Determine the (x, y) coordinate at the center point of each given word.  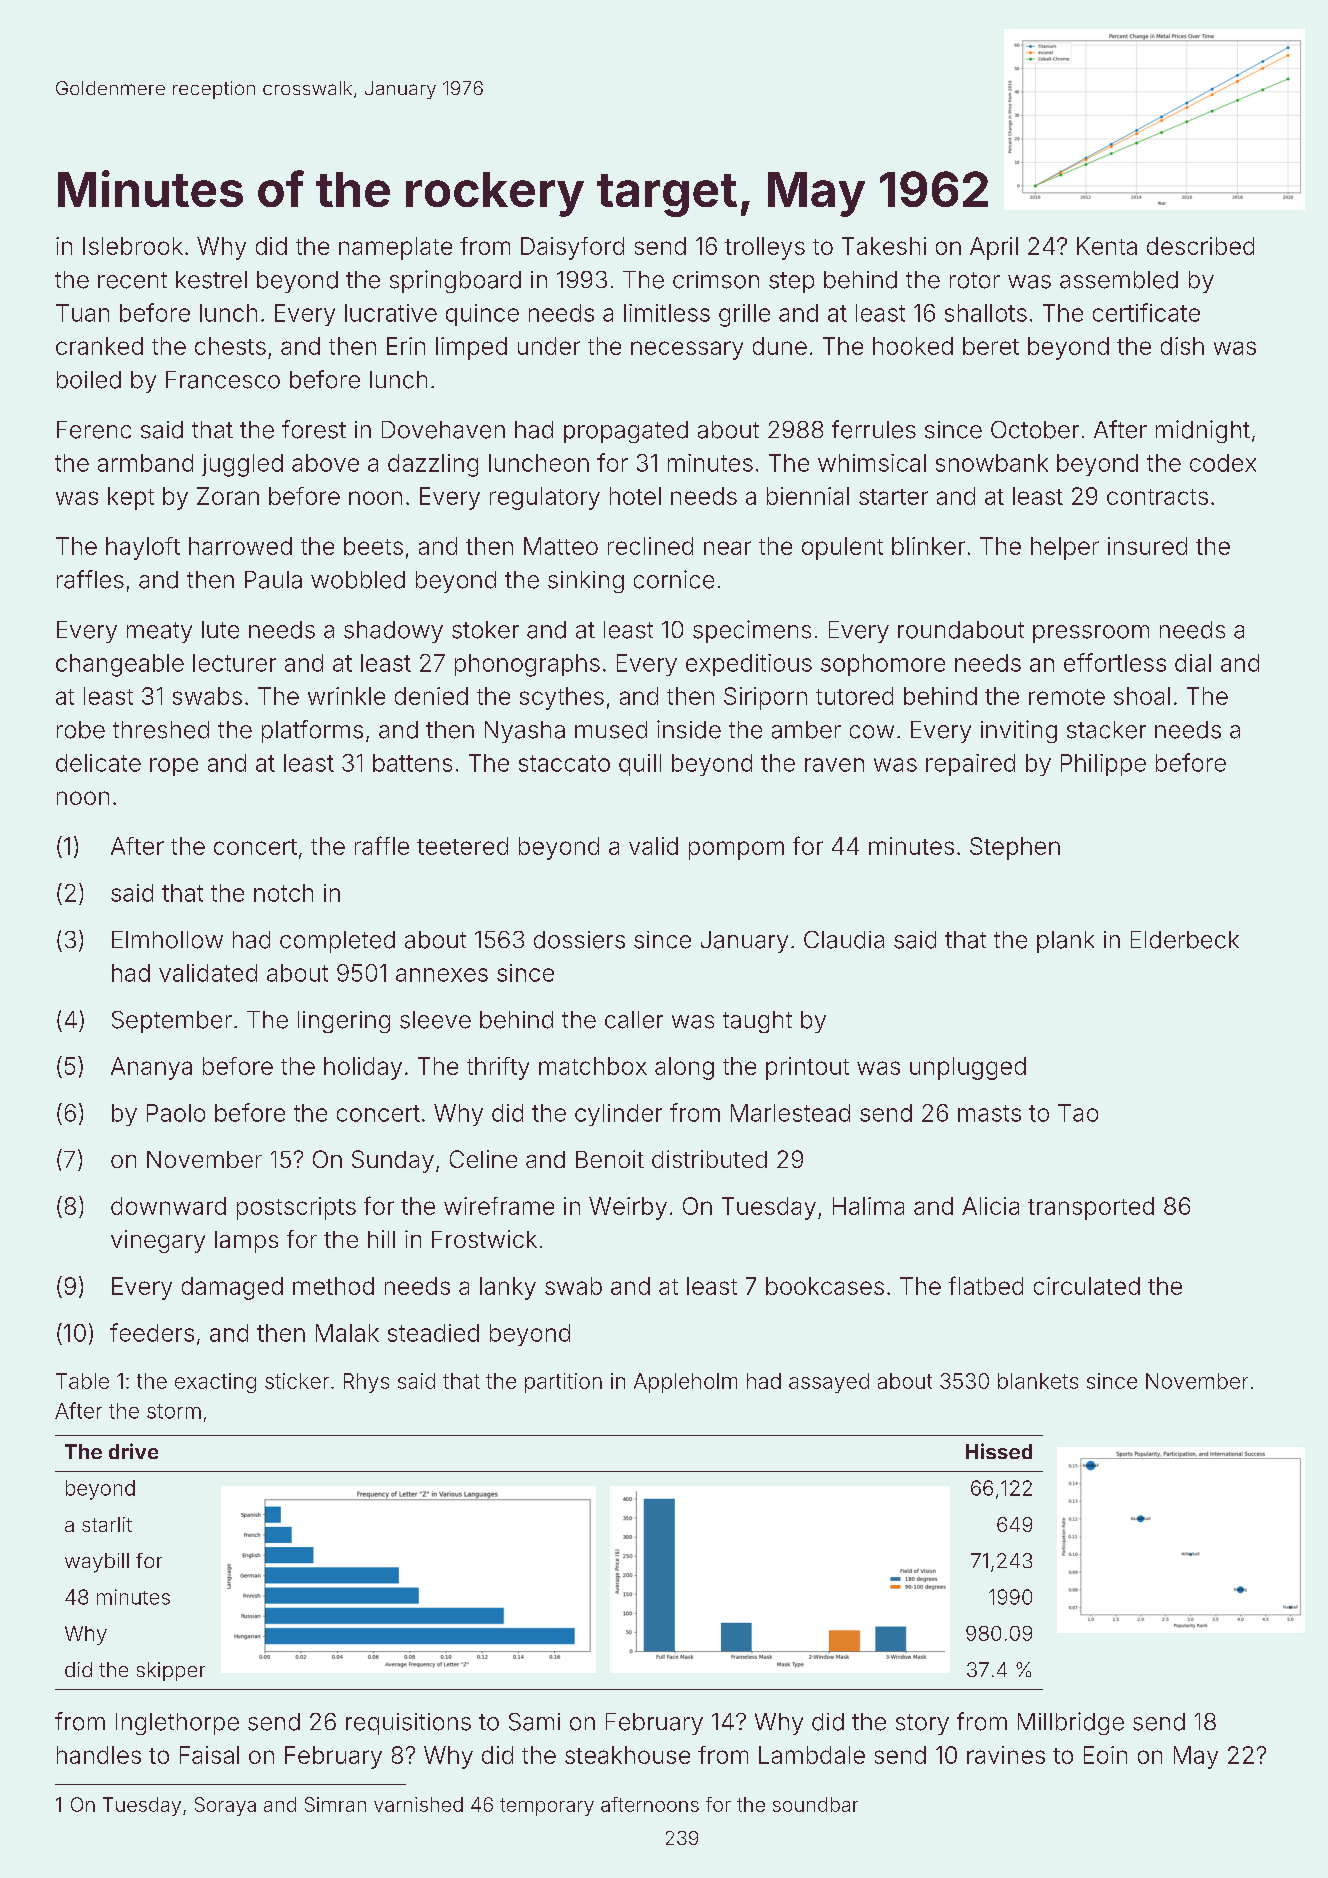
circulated (1087, 1286)
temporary (547, 1807)
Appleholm (685, 1383)
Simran (335, 1804)
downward (168, 1206)
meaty (159, 632)
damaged (232, 1288)
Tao (1078, 1113)
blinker (928, 546)
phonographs (527, 665)
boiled (89, 380)
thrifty (498, 1068)
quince (482, 315)
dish (1182, 346)
